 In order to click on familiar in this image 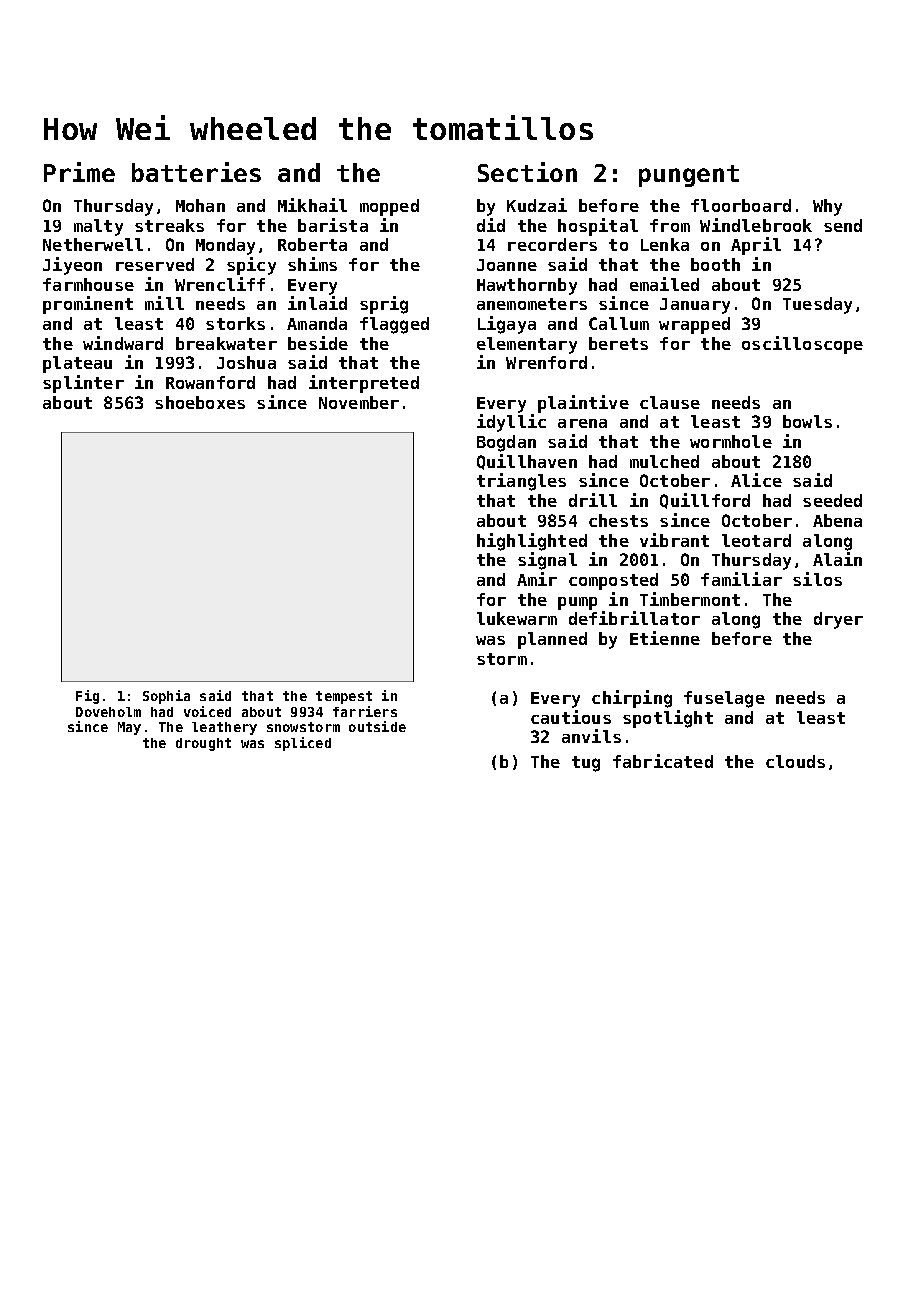, I will do `click(741, 579)`.
